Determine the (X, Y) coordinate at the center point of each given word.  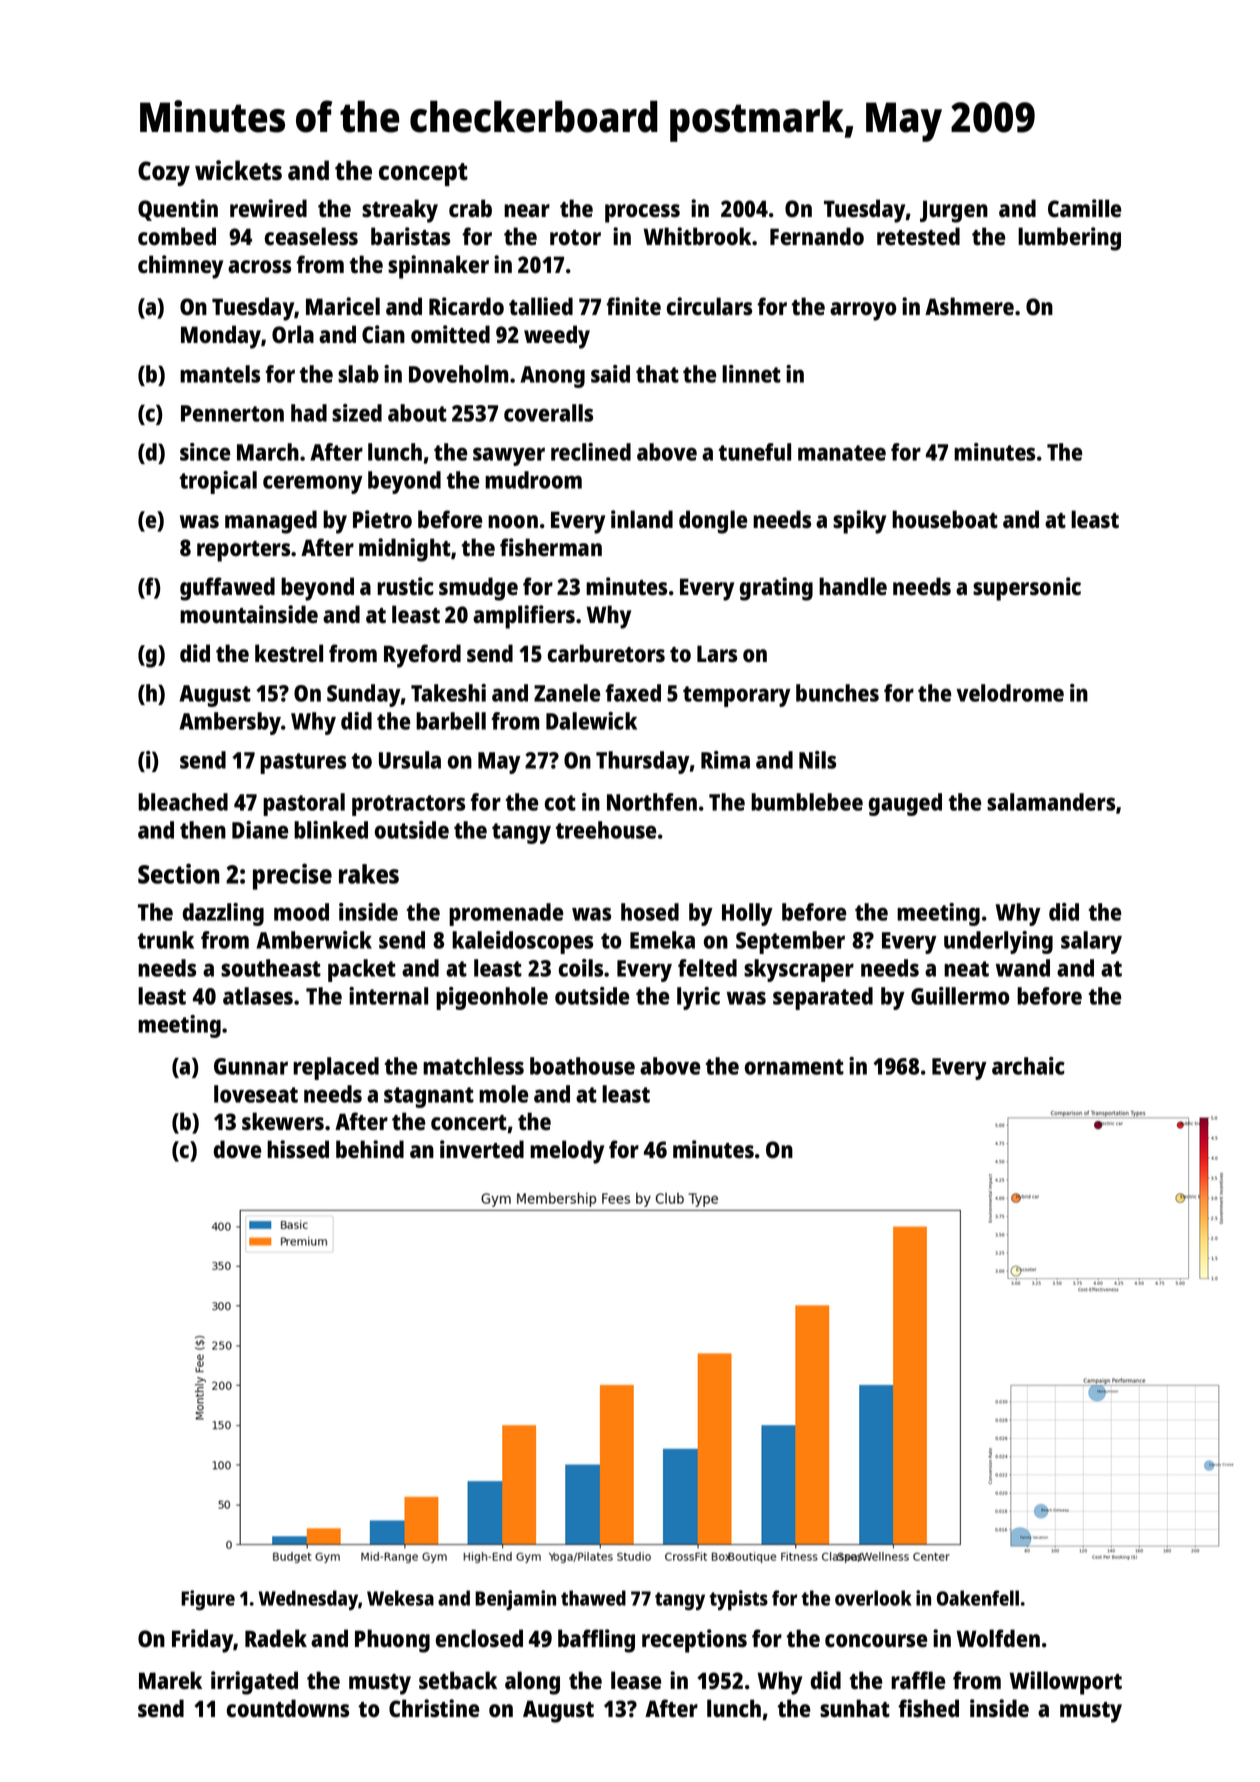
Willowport (1065, 1683)
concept (423, 174)
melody (567, 1152)
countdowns (288, 1708)
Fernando (817, 236)
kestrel (289, 653)
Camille (1084, 208)
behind (370, 1149)
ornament (794, 1067)
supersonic (1027, 589)
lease (636, 1680)
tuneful (755, 452)
